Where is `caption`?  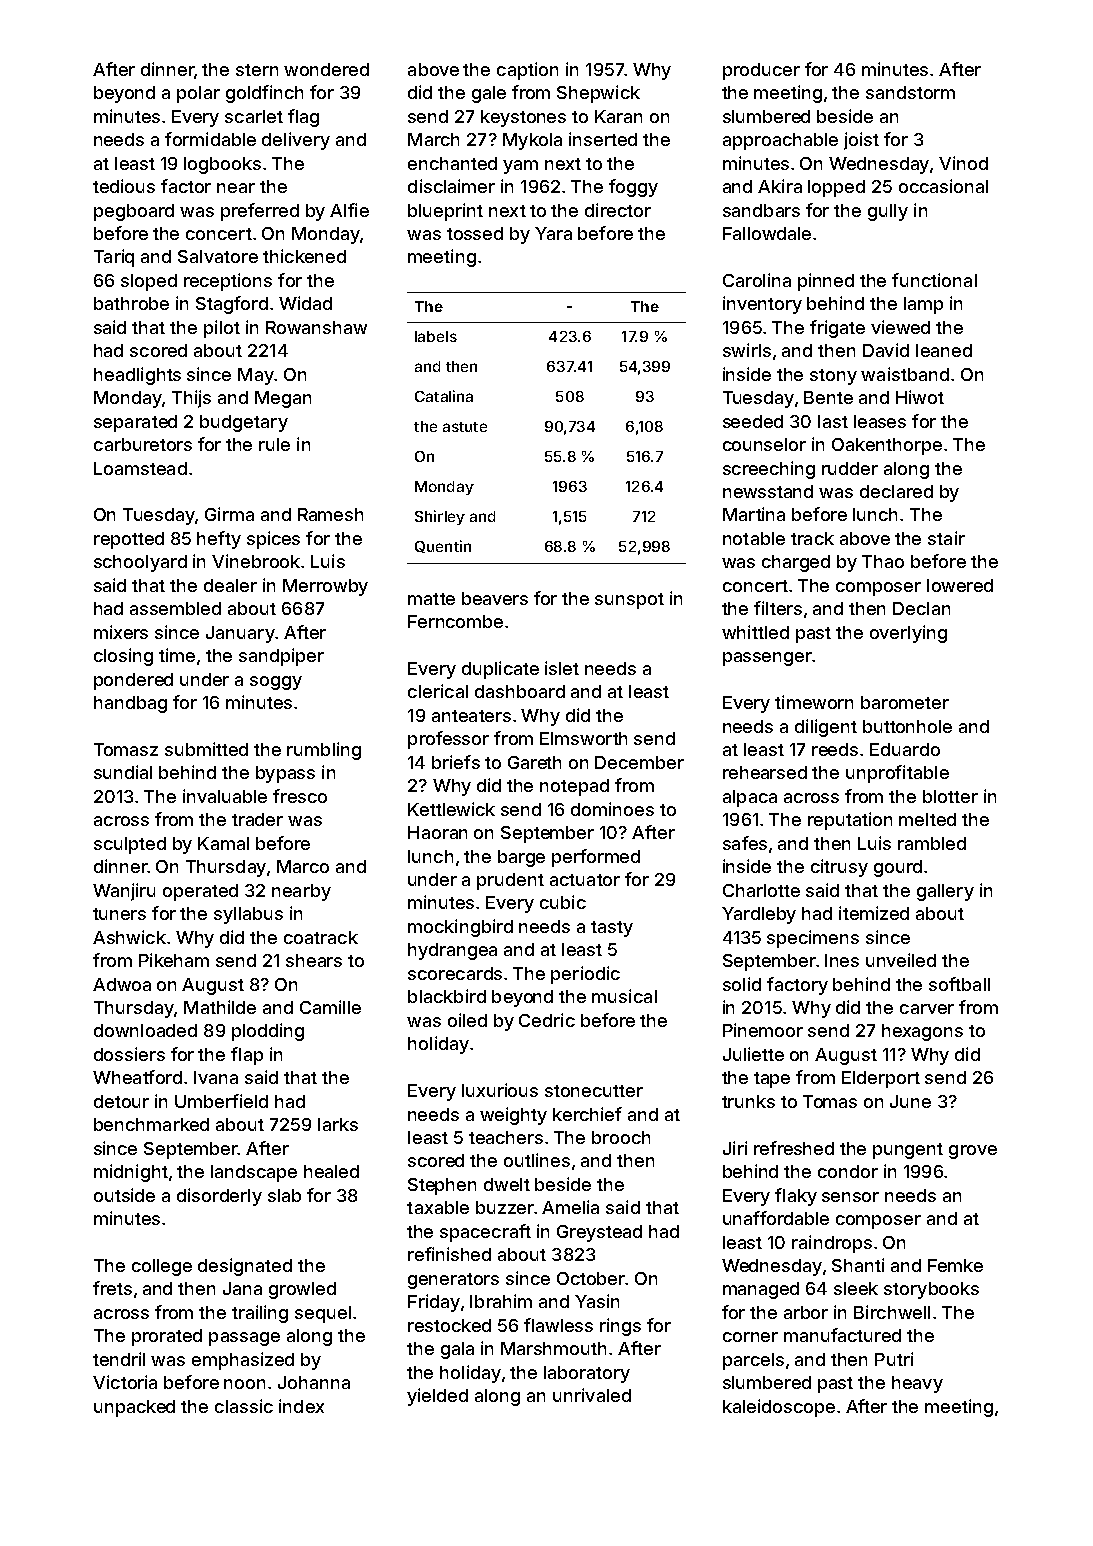
caption is located at coordinates (527, 71).
